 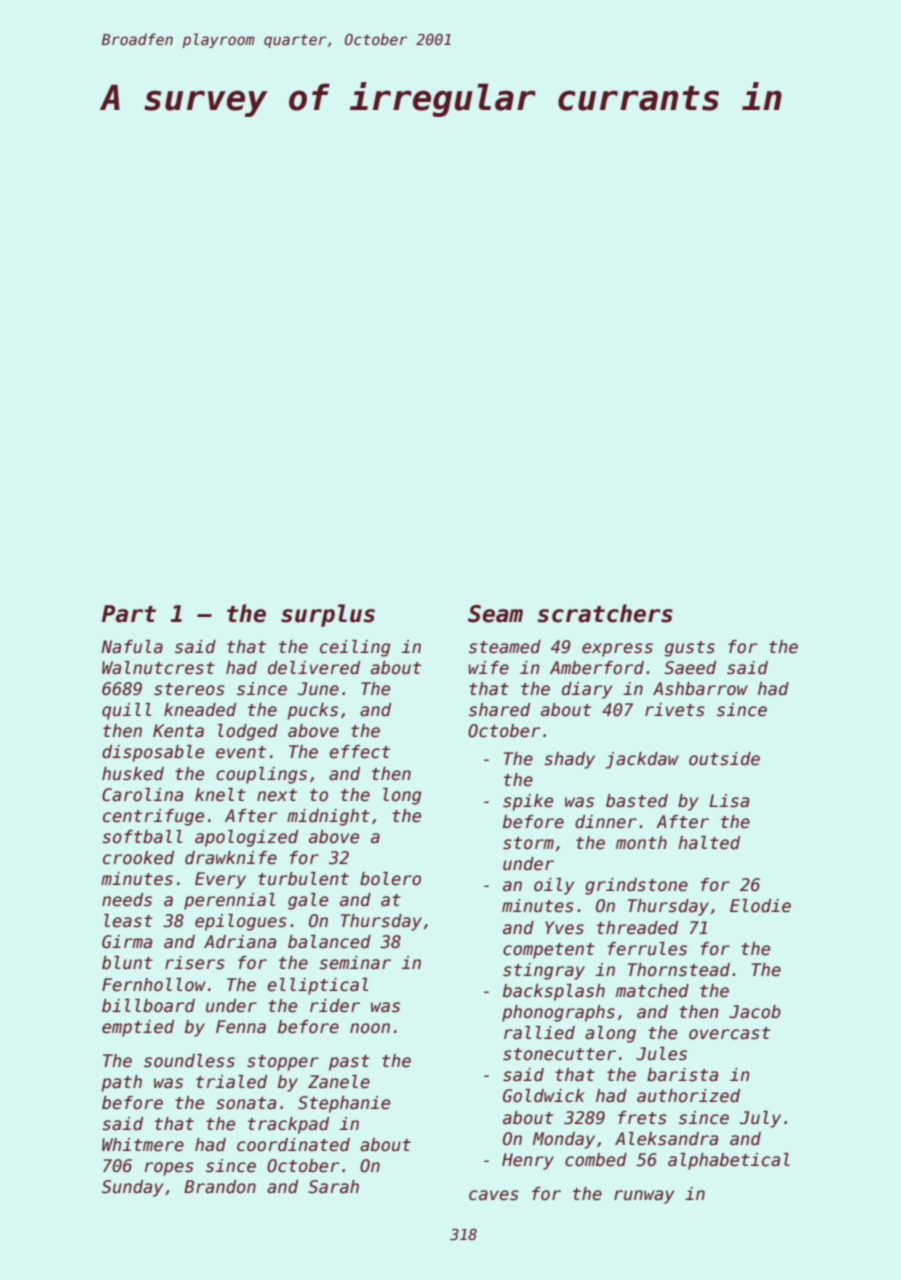 I want to click on runway, so click(x=644, y=1197).
